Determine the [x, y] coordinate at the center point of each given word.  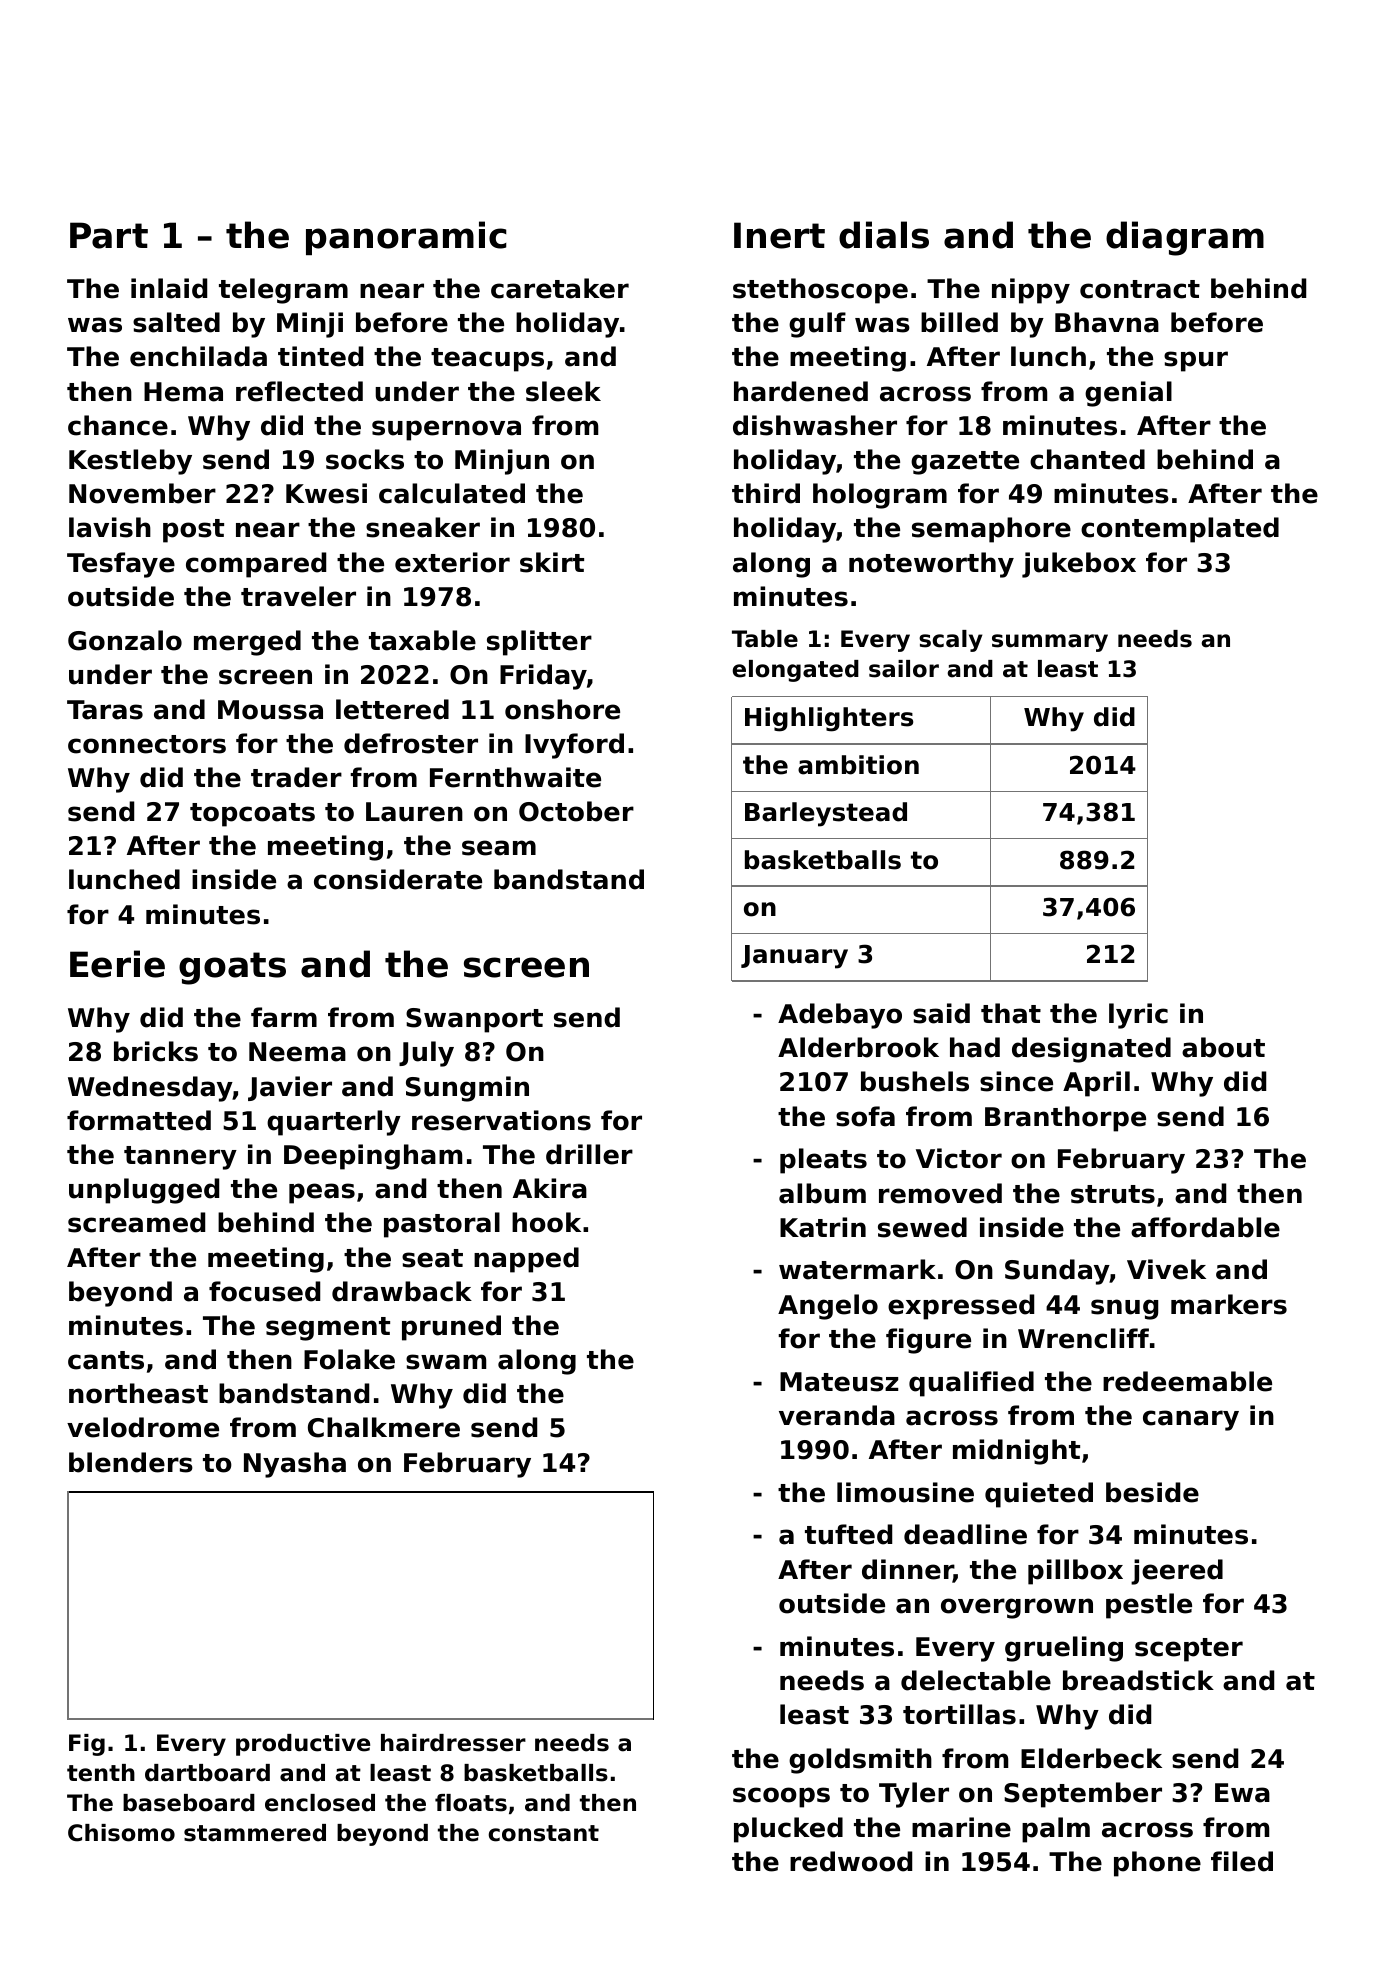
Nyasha [295, 1465]
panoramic [406, 238]
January [794, 957]
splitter [539, 643]
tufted [848, 1534]
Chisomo [121, 1833]
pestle [1149, 1606]
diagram [1185, 238]
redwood [851, 1861]
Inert [779, 235]
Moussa [270, 710]
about [1223, 1047]
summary [1050, 643]
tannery [180, 1158]
